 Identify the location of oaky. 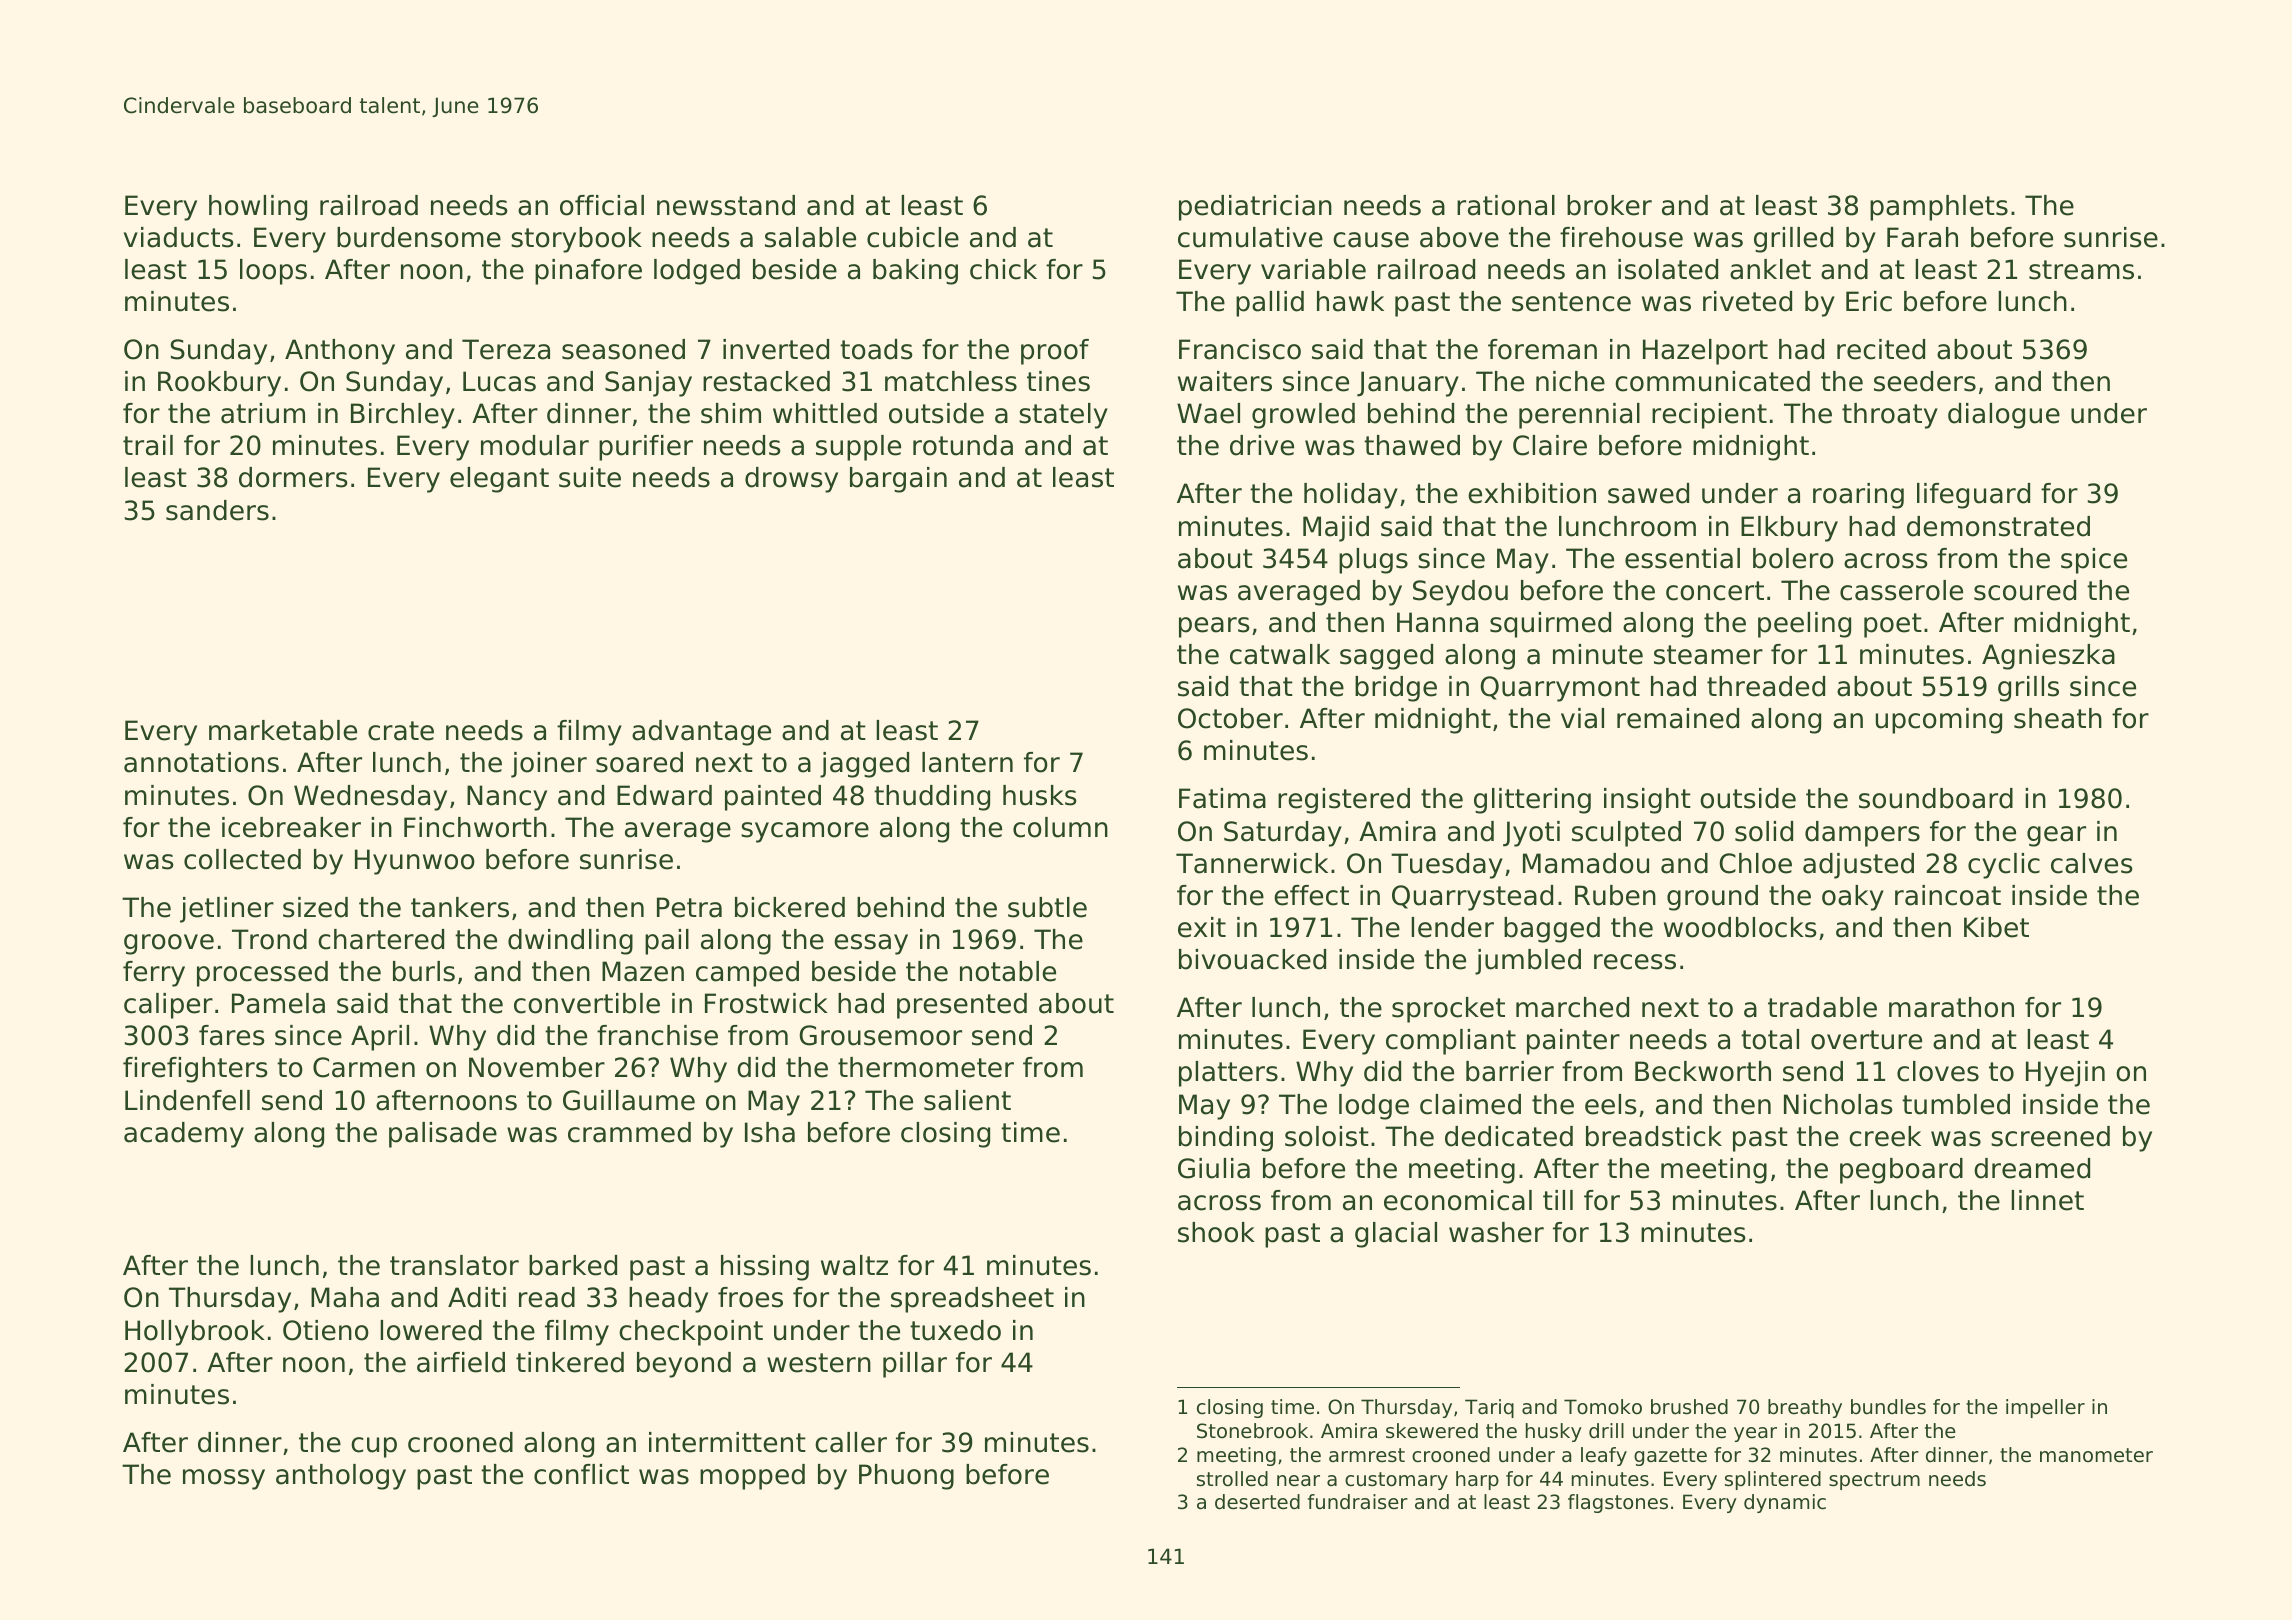
(1853, 898).
